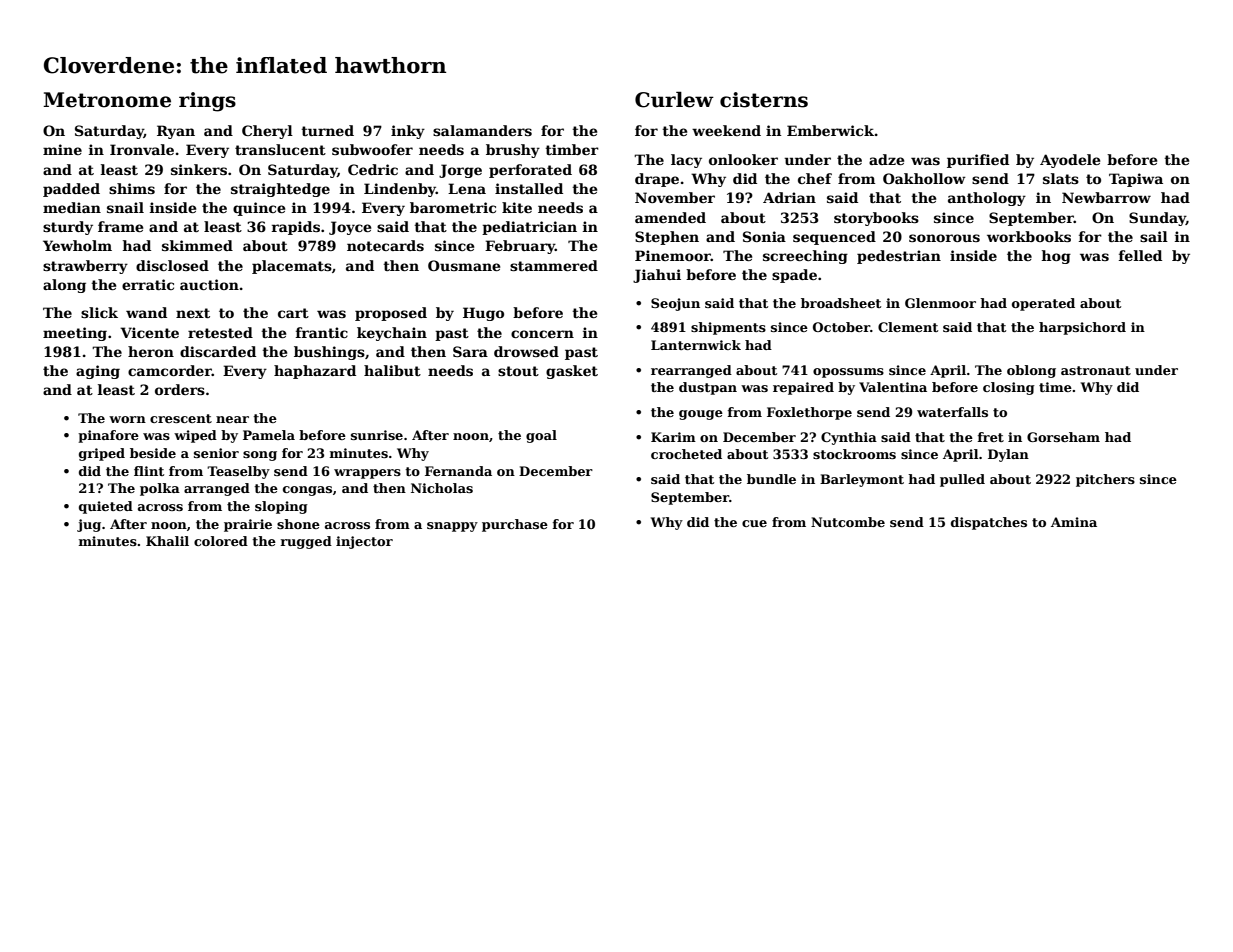 The image size is (1233, 952). I want to click on Curlew, so click(674, 99).
